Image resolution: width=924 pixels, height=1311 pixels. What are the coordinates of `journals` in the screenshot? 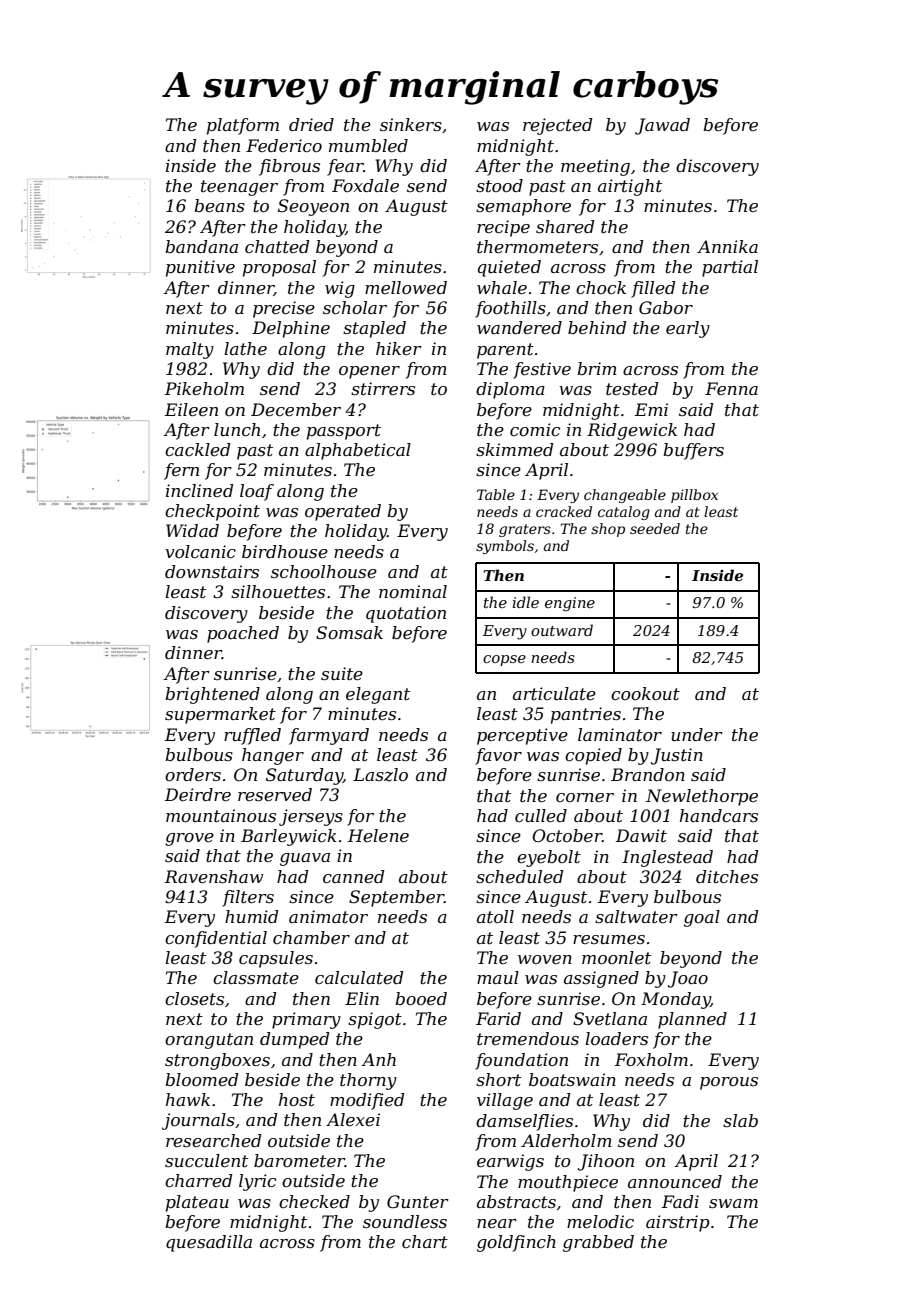 It's located at (198, 1121).
